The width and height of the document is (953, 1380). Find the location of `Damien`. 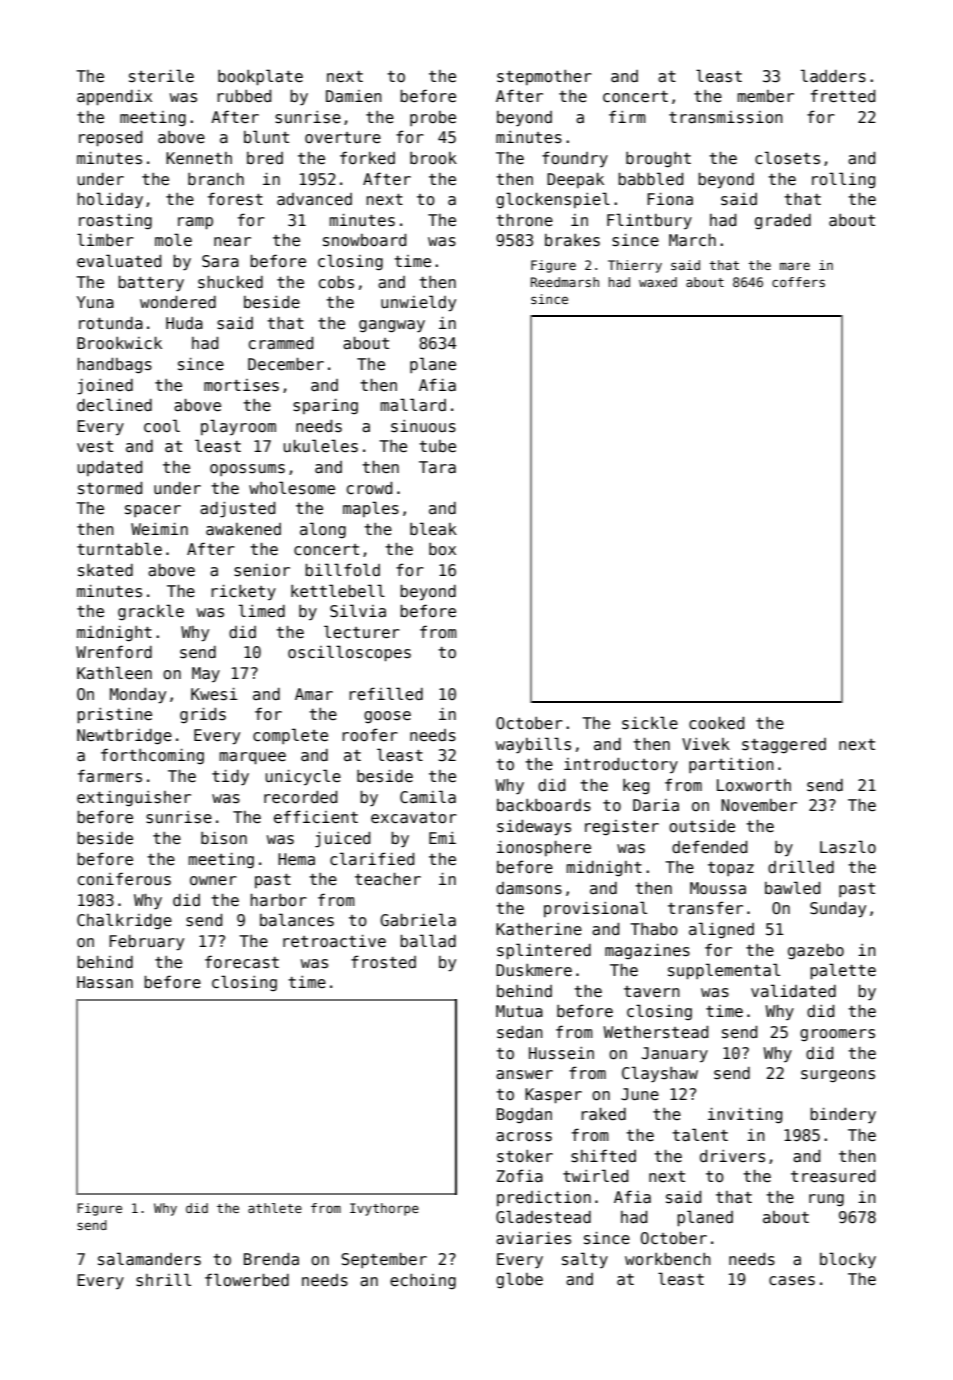

Damien is located at coordinates (354, 96).
